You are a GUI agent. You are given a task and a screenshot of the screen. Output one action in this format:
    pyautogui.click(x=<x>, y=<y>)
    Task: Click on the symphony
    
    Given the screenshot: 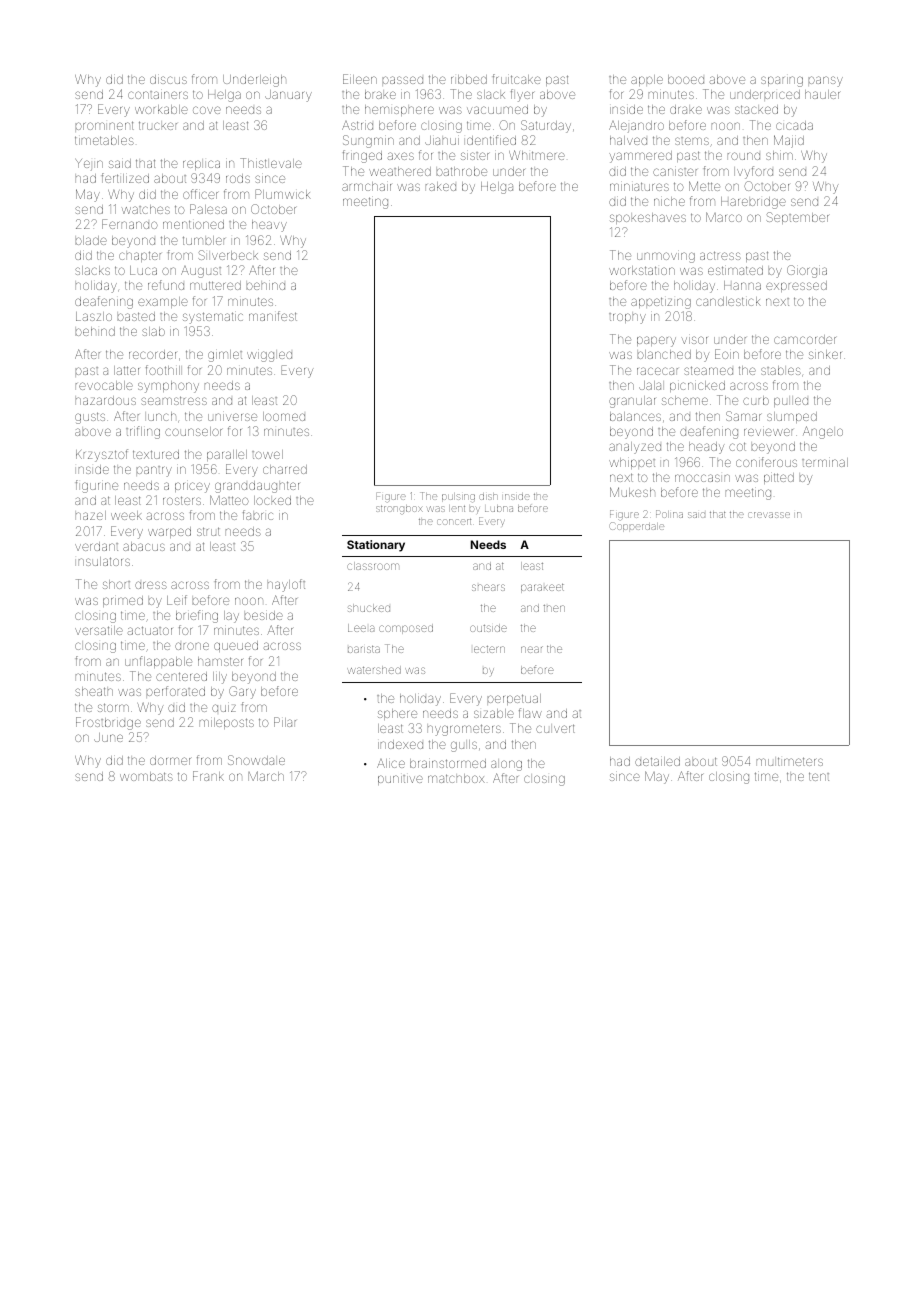 What is the action you would take?
    pyautogui.click(x=168, y=387)
